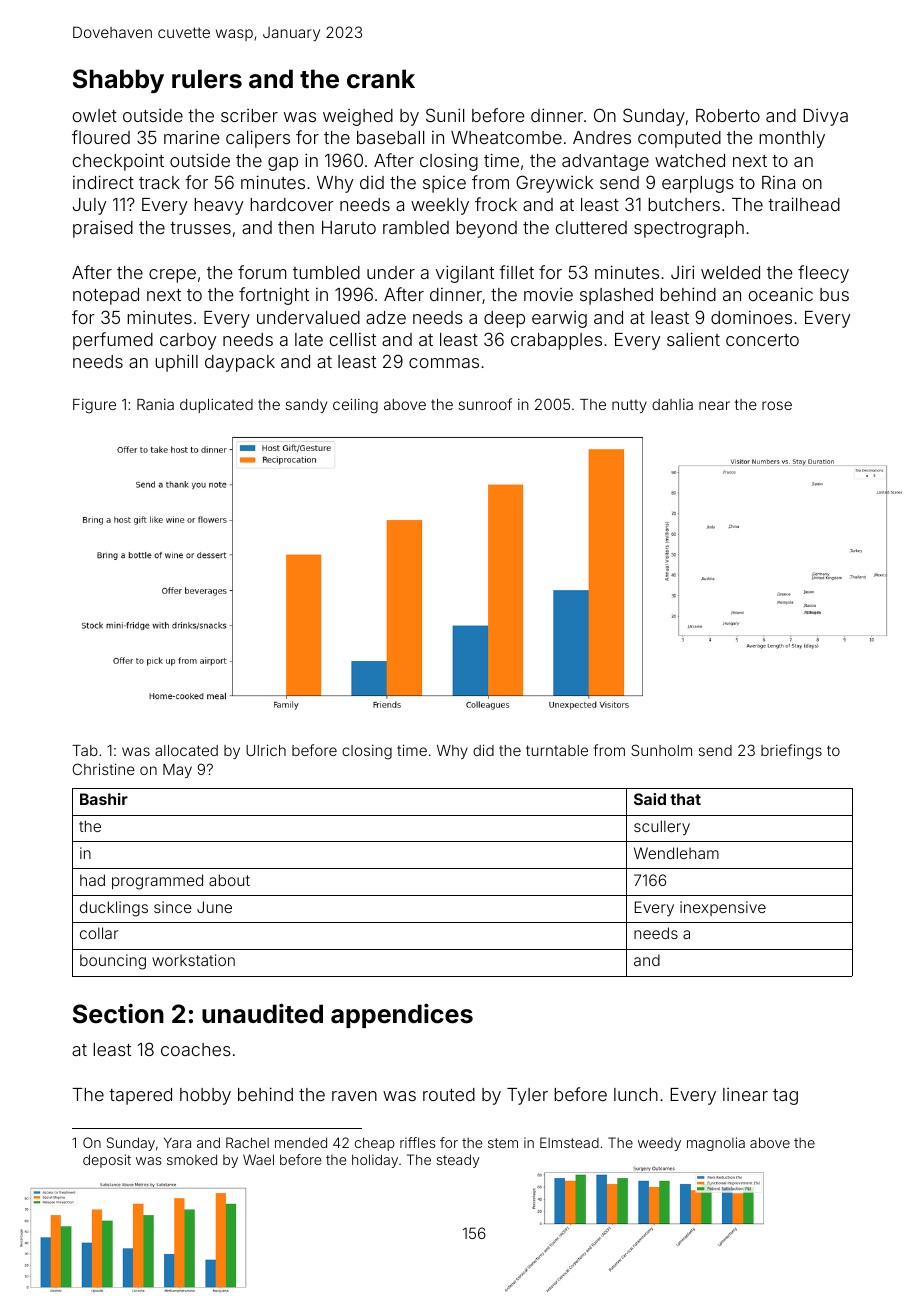  Describe the element at coordinates (381, 79) in the document. I see `crank` at that location.
